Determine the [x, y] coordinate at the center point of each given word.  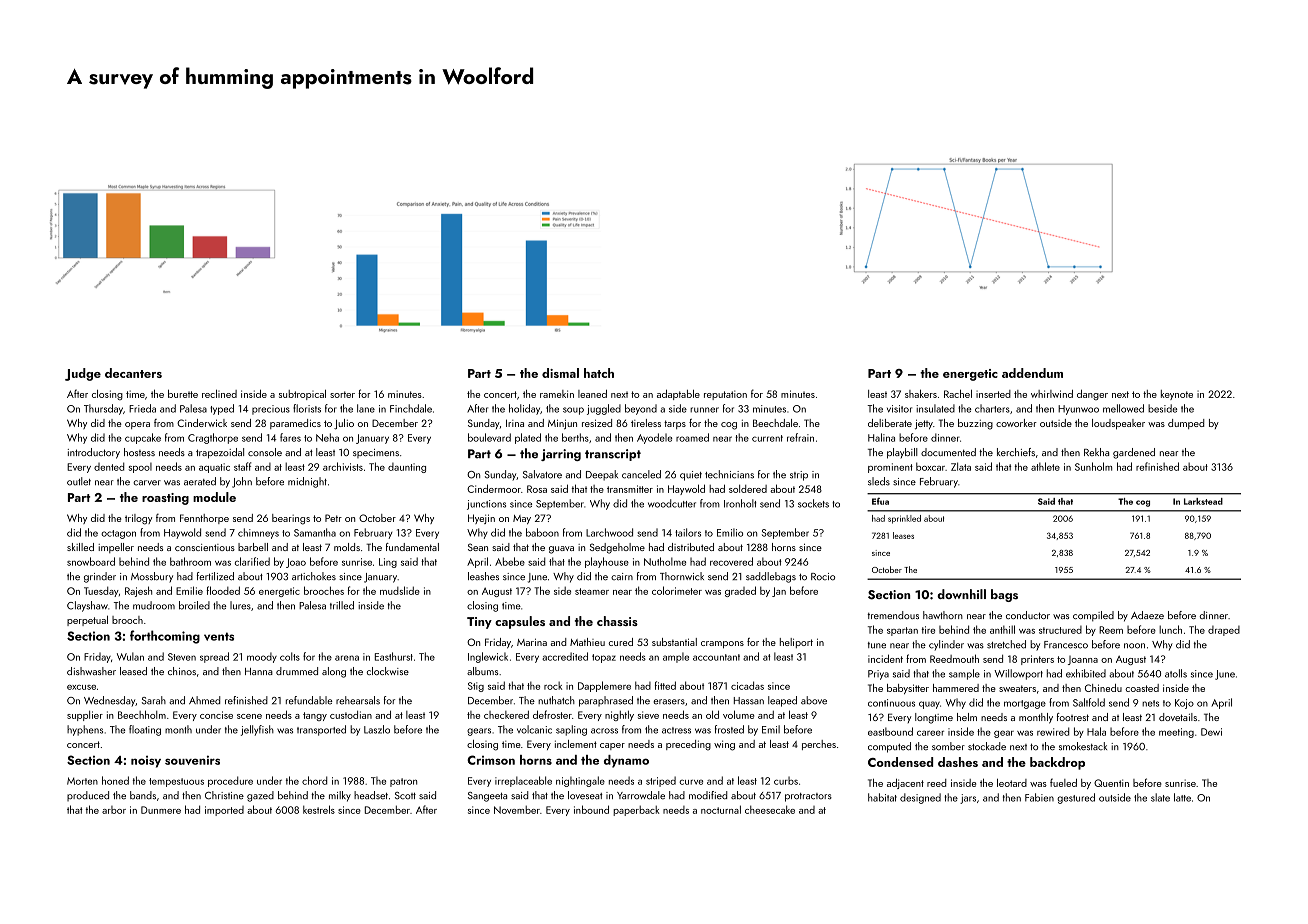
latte [1182, 797]
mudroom [154, 605]
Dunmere [161, 810]
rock [553, 686]
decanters [133, 373]
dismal [560, 373]
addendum [1032, 373]
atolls [1176, 673]
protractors [808, 797]
